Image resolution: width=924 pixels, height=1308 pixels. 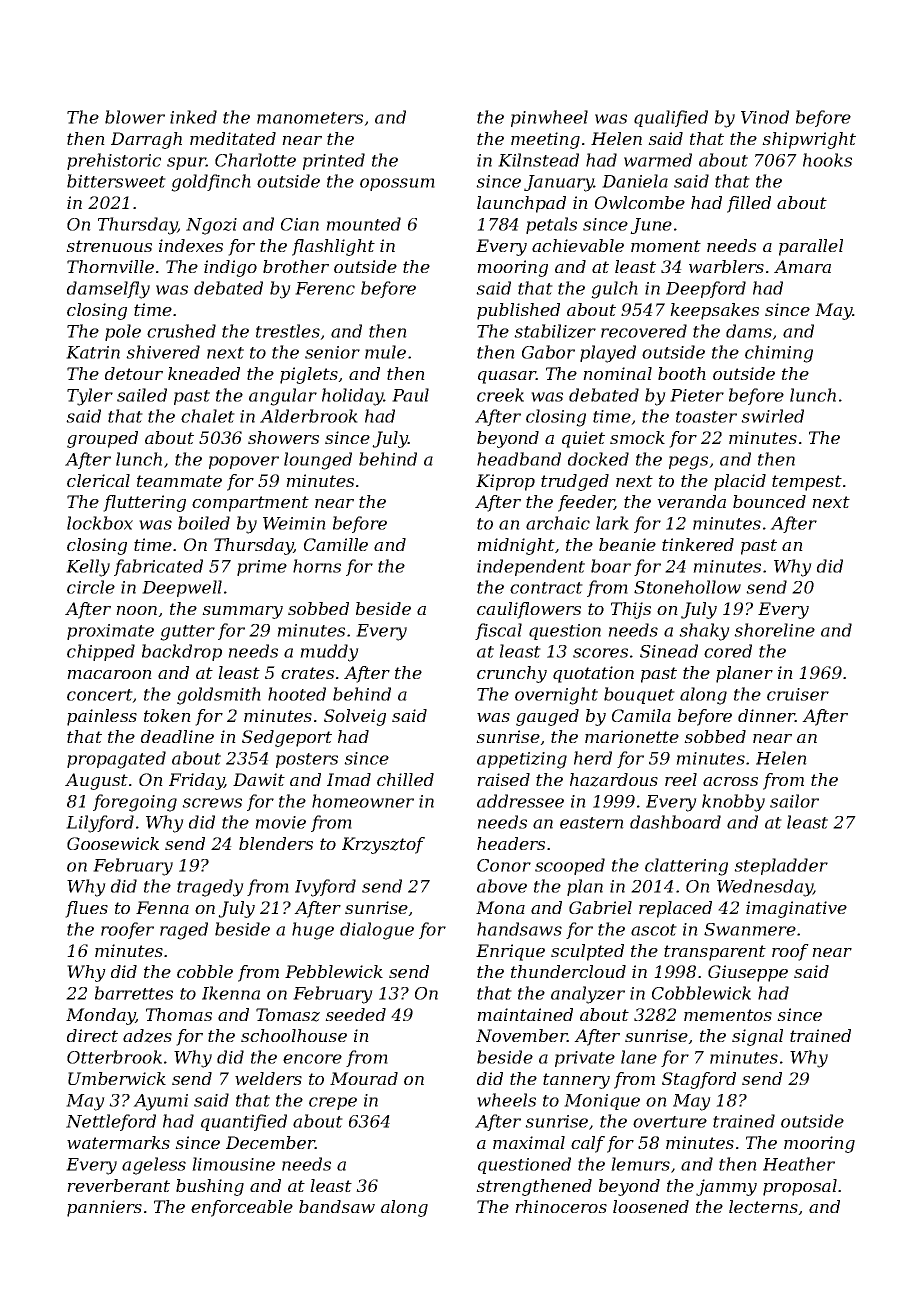 What do you see at coordinates (763, 1206) in the page?
I see `lecterns` at bounding box center [763, 1206].
